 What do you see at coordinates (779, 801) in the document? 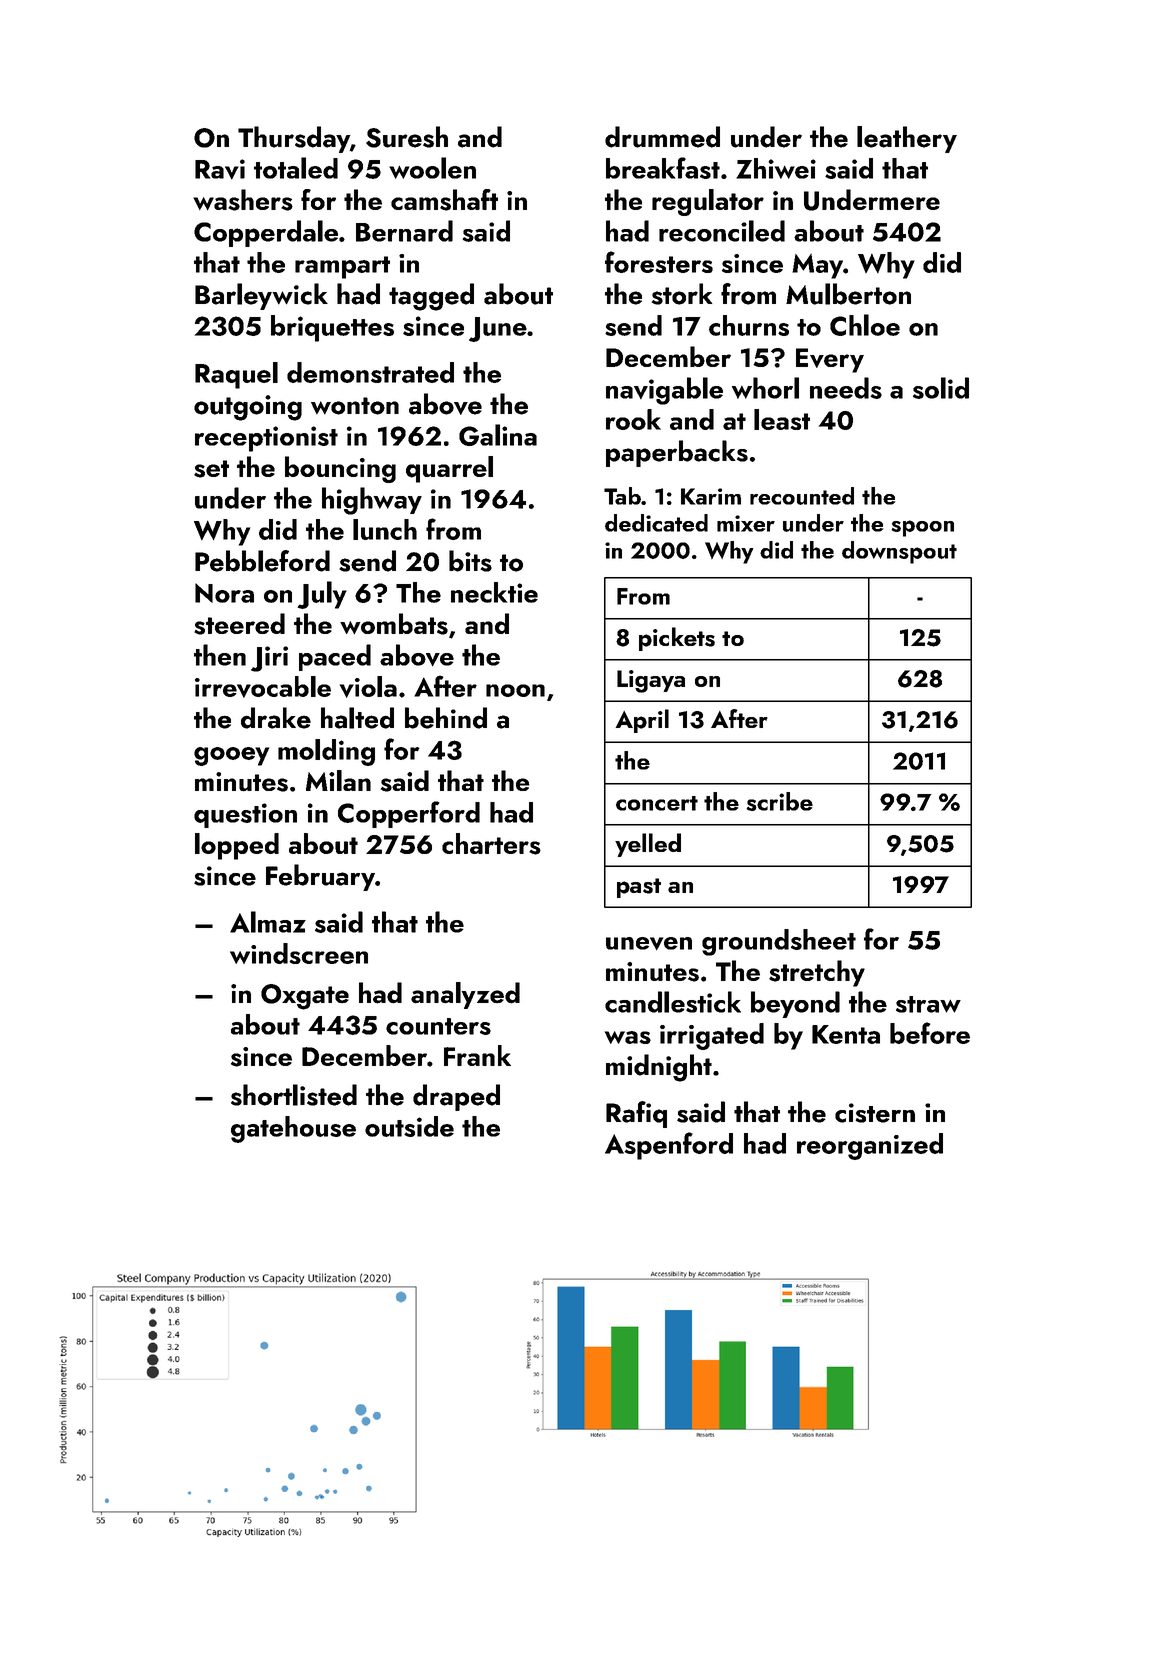
I see `scribe` at bounding box center [779, 801].
